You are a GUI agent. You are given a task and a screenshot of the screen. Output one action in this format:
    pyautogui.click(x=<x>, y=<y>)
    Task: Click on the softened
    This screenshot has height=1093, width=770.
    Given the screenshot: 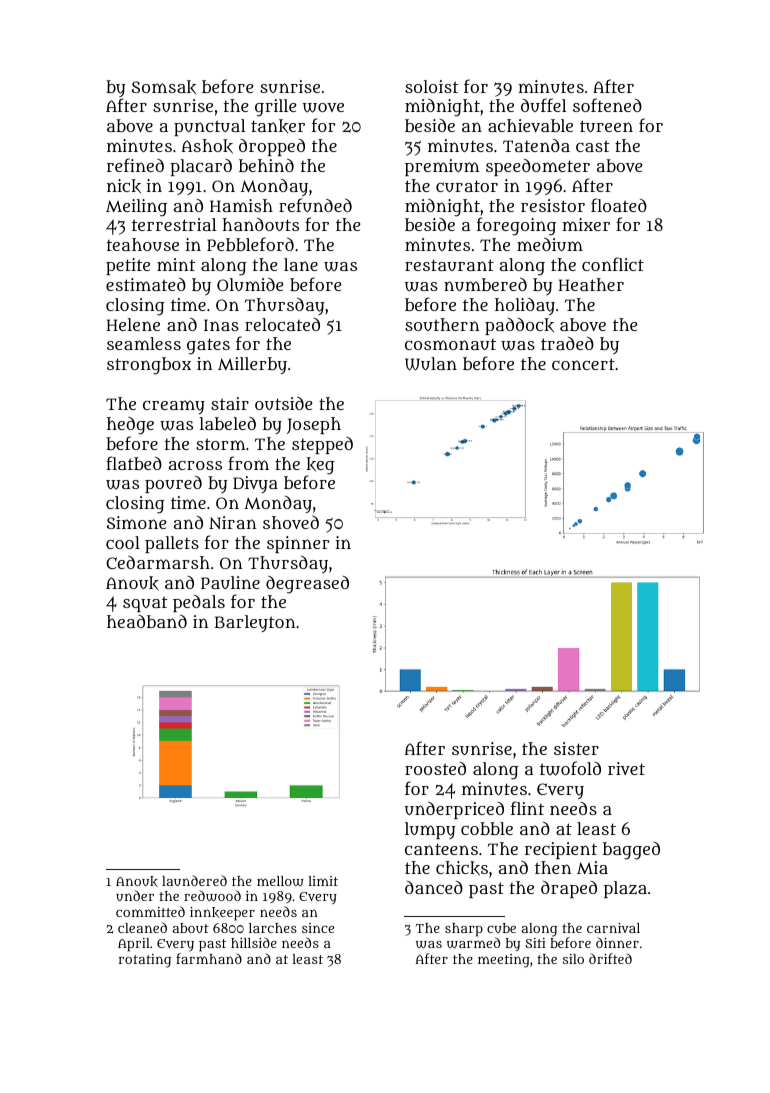 What is the action you would take?
    pyautogui.click(x=607, y=105)
